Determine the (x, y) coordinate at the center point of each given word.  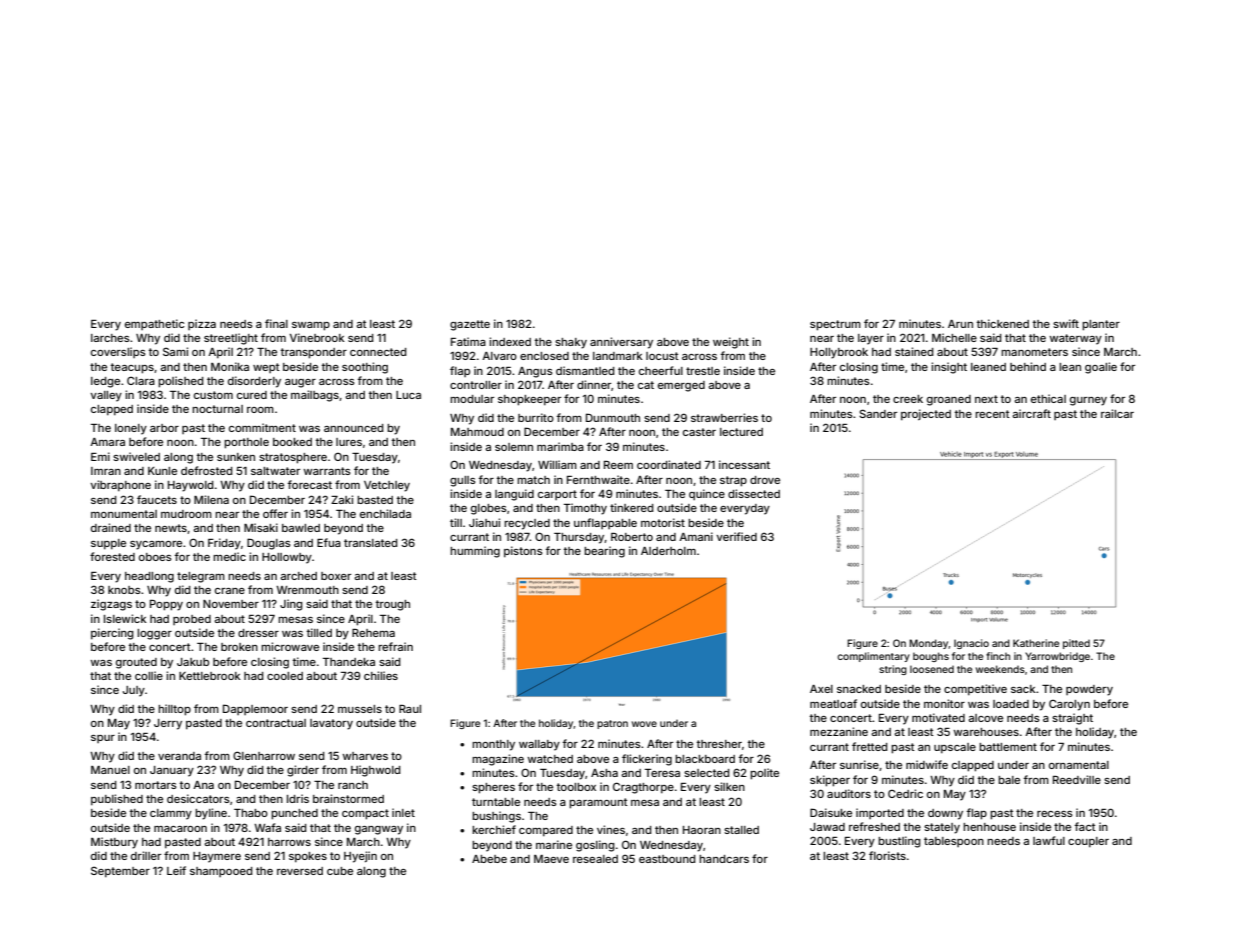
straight (1072, 719)
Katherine (1036, 643)
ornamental (1079, 765)
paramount (598, 803)
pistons (523, 552)
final (276, 323)
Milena (211, 499)
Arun (960, 324)
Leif (176, 870)
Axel (821, 689)
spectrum (835, 325)
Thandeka (349, 662)
